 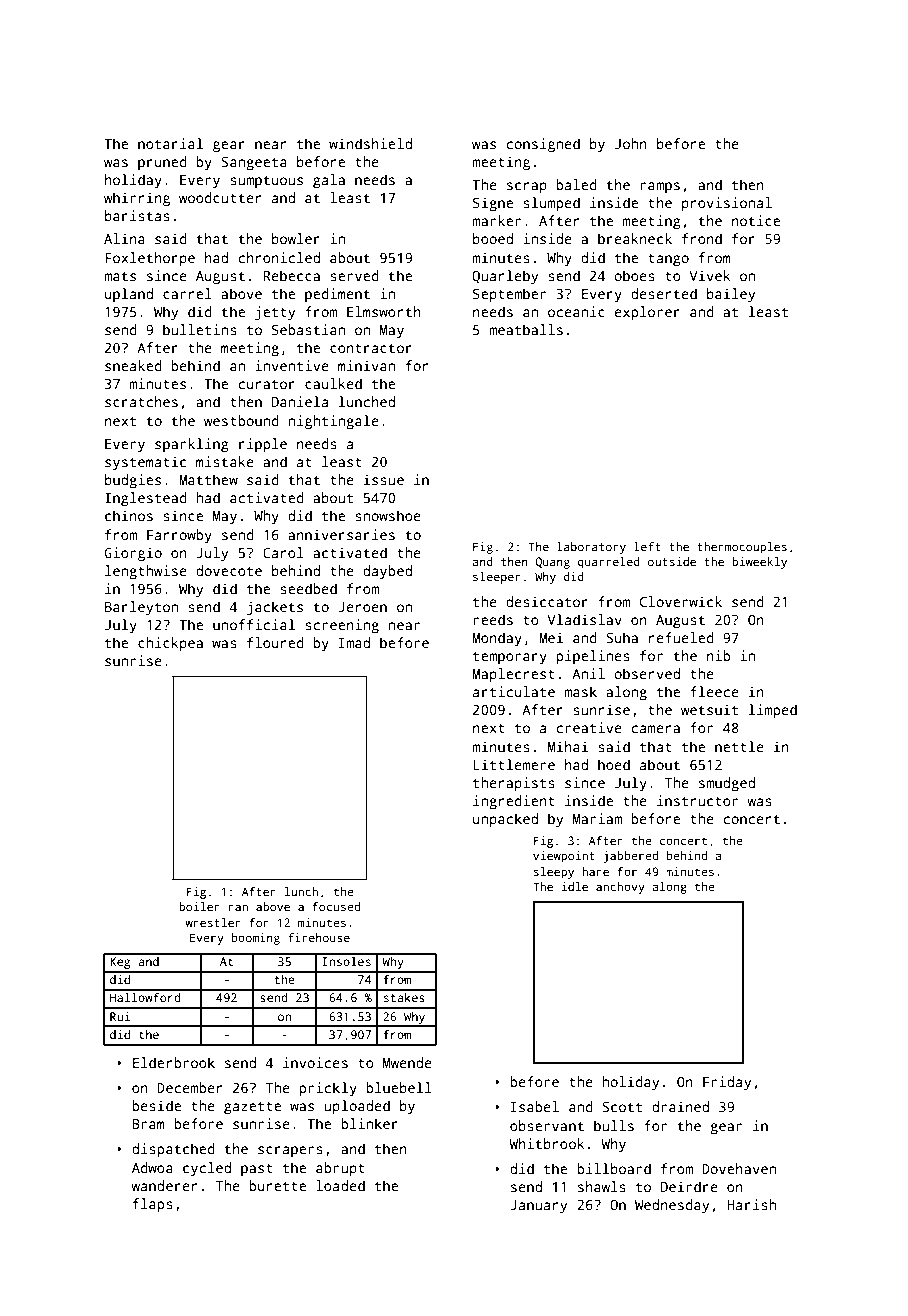 I want to click on windshield, so click(x=370, y=143).
